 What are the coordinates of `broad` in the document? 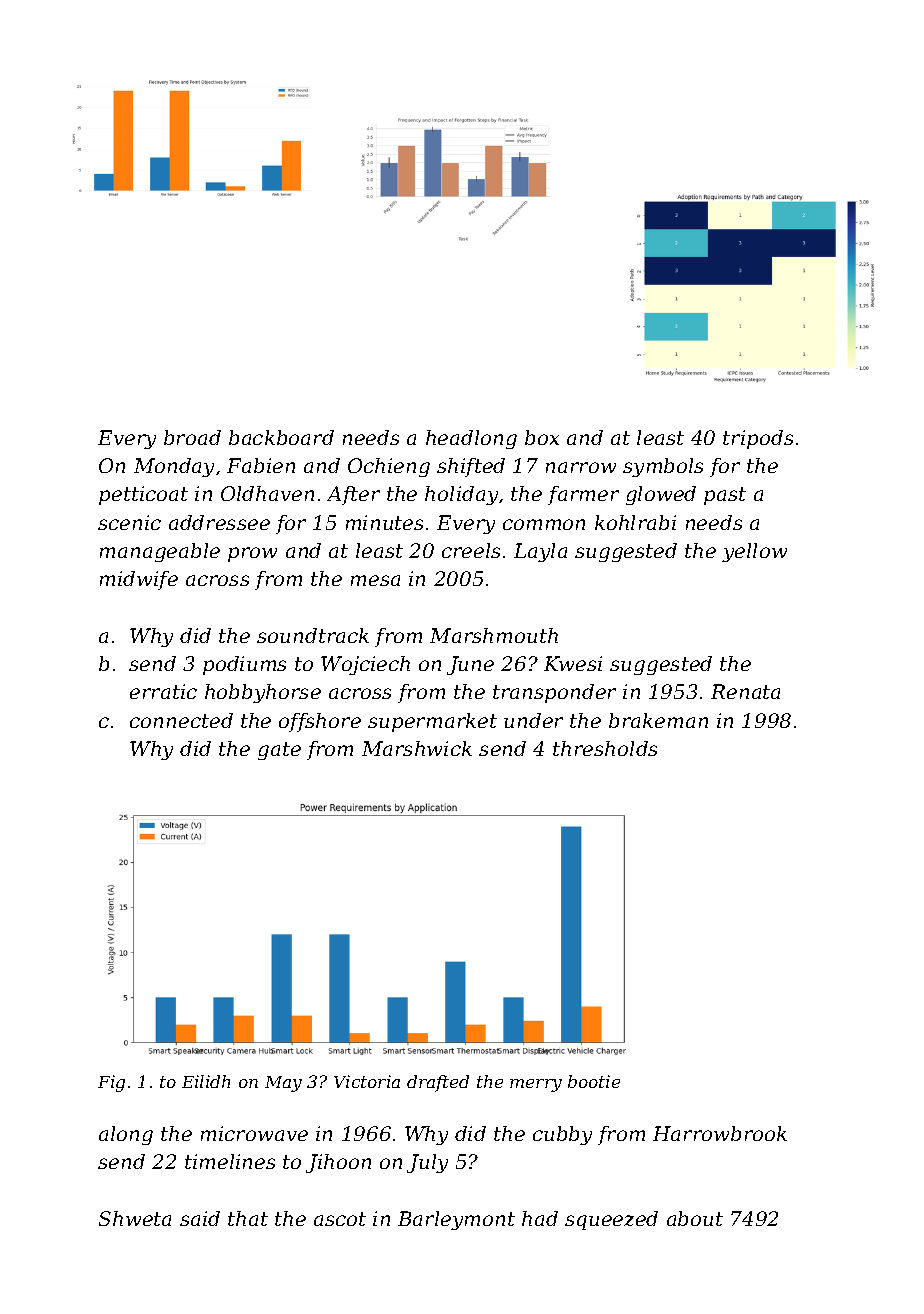 It's located at (192, 437).
